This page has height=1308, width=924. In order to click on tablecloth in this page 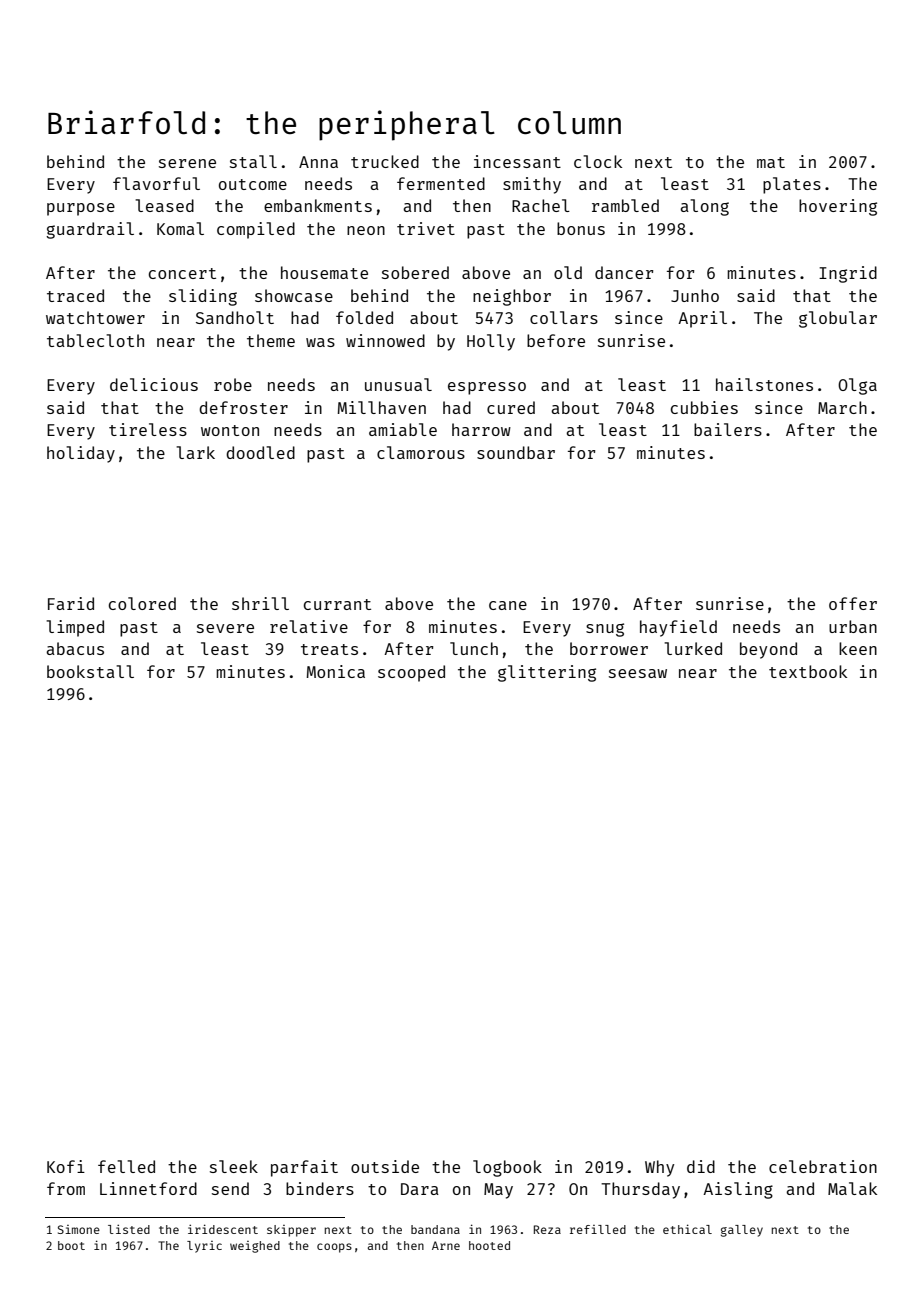, I will do `click(95, 340)`.
